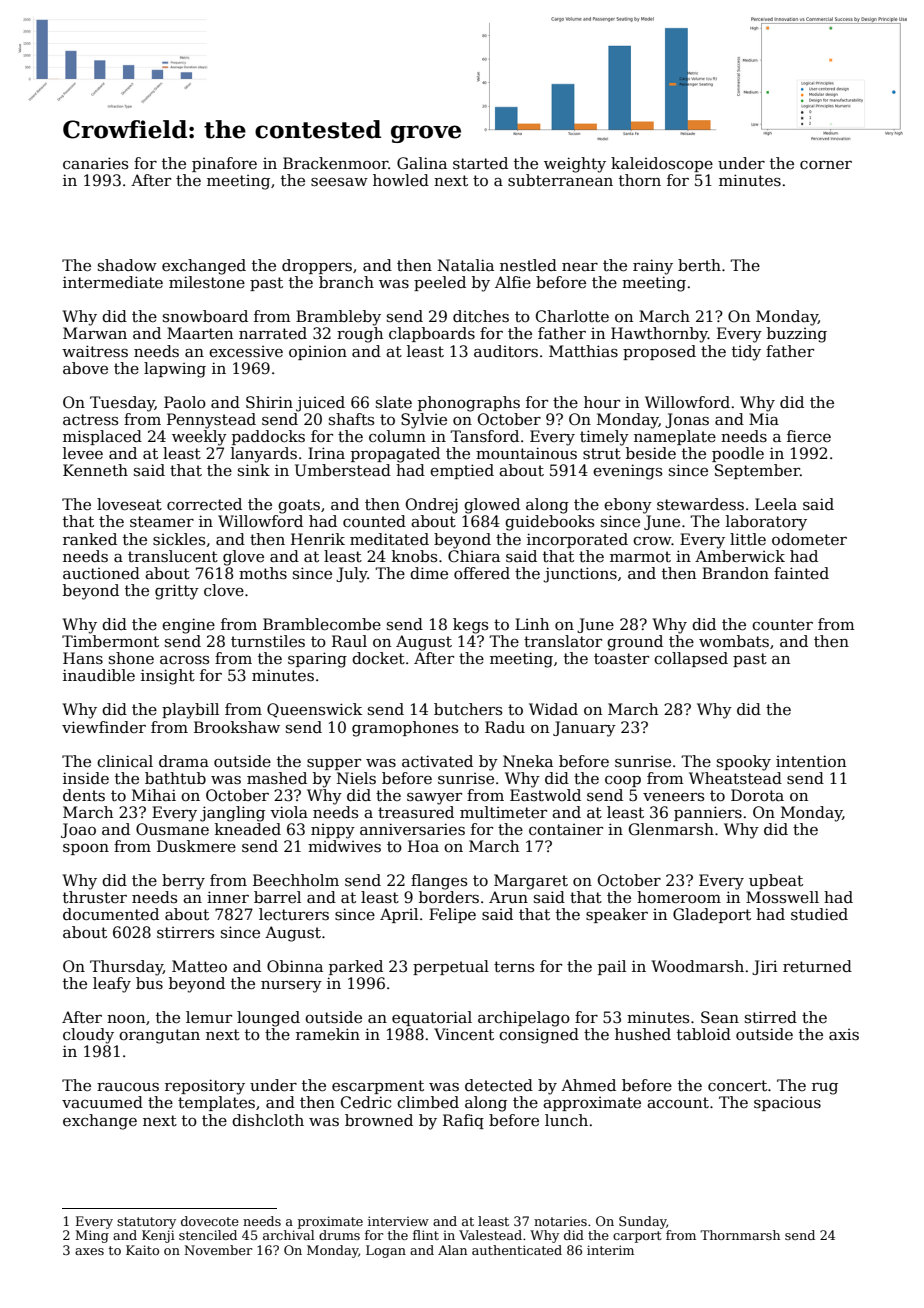  Describe the element at coordinates (398, 1221) in the document. I see `interview` at that location.
